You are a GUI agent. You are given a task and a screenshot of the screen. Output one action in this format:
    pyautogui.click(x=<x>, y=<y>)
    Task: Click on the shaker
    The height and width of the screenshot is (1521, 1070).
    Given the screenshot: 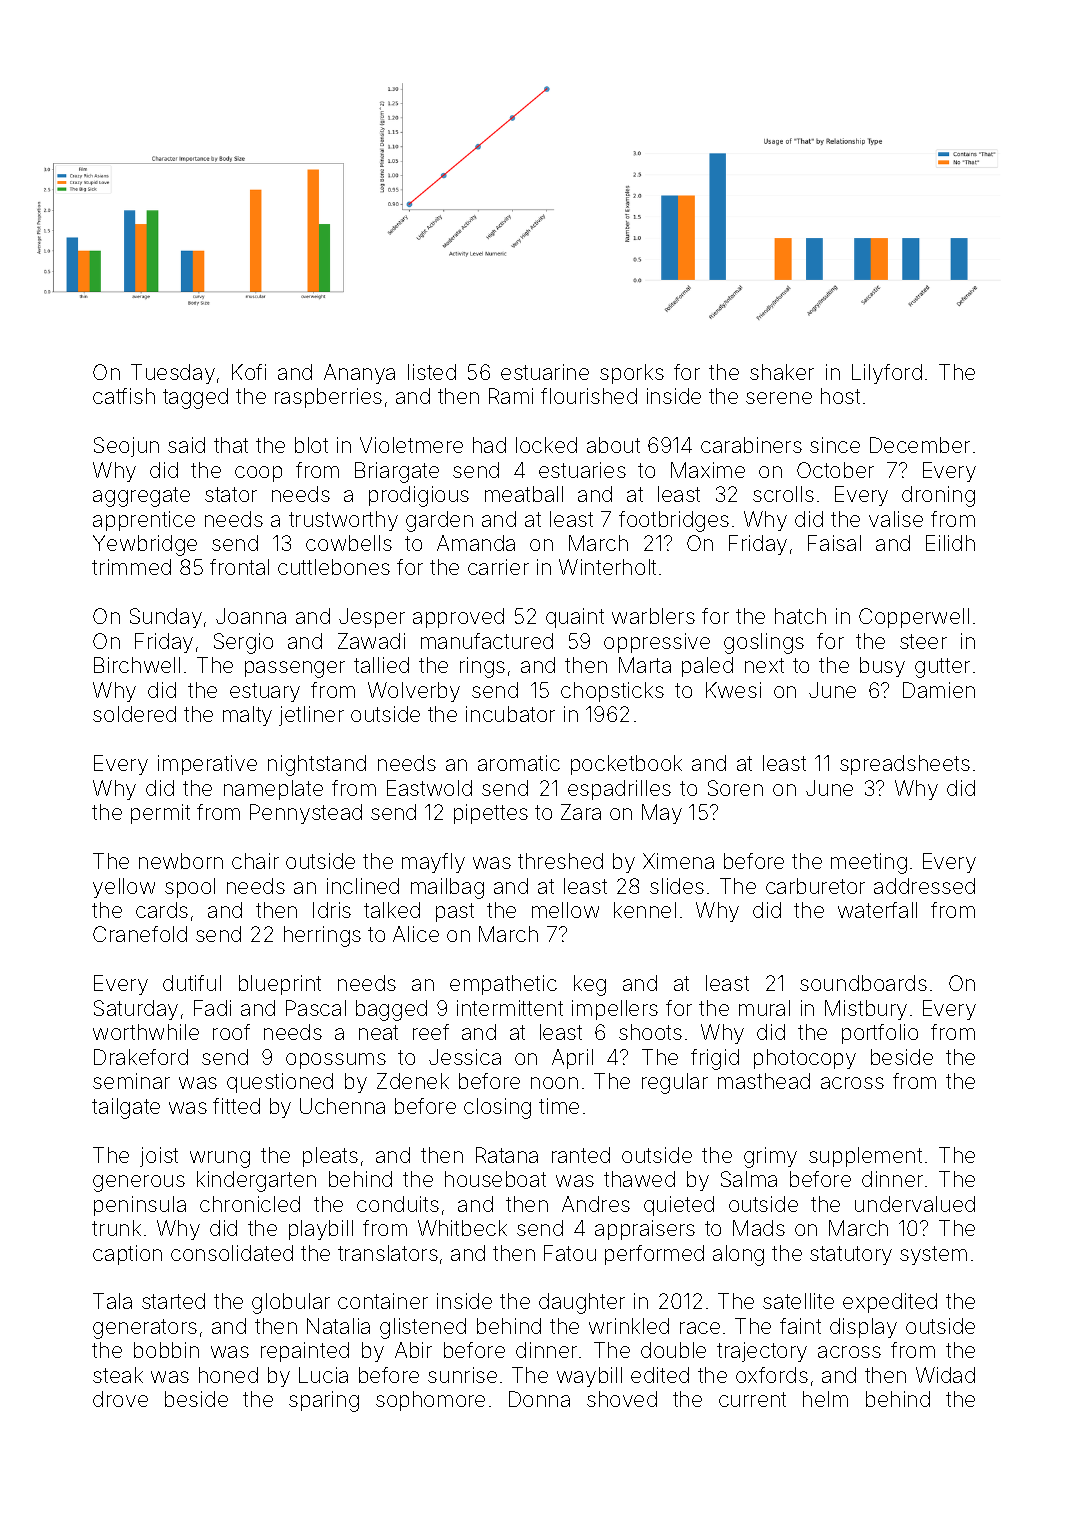 What is the action you would take?
    pyautogui.click(x=782, y=372)
